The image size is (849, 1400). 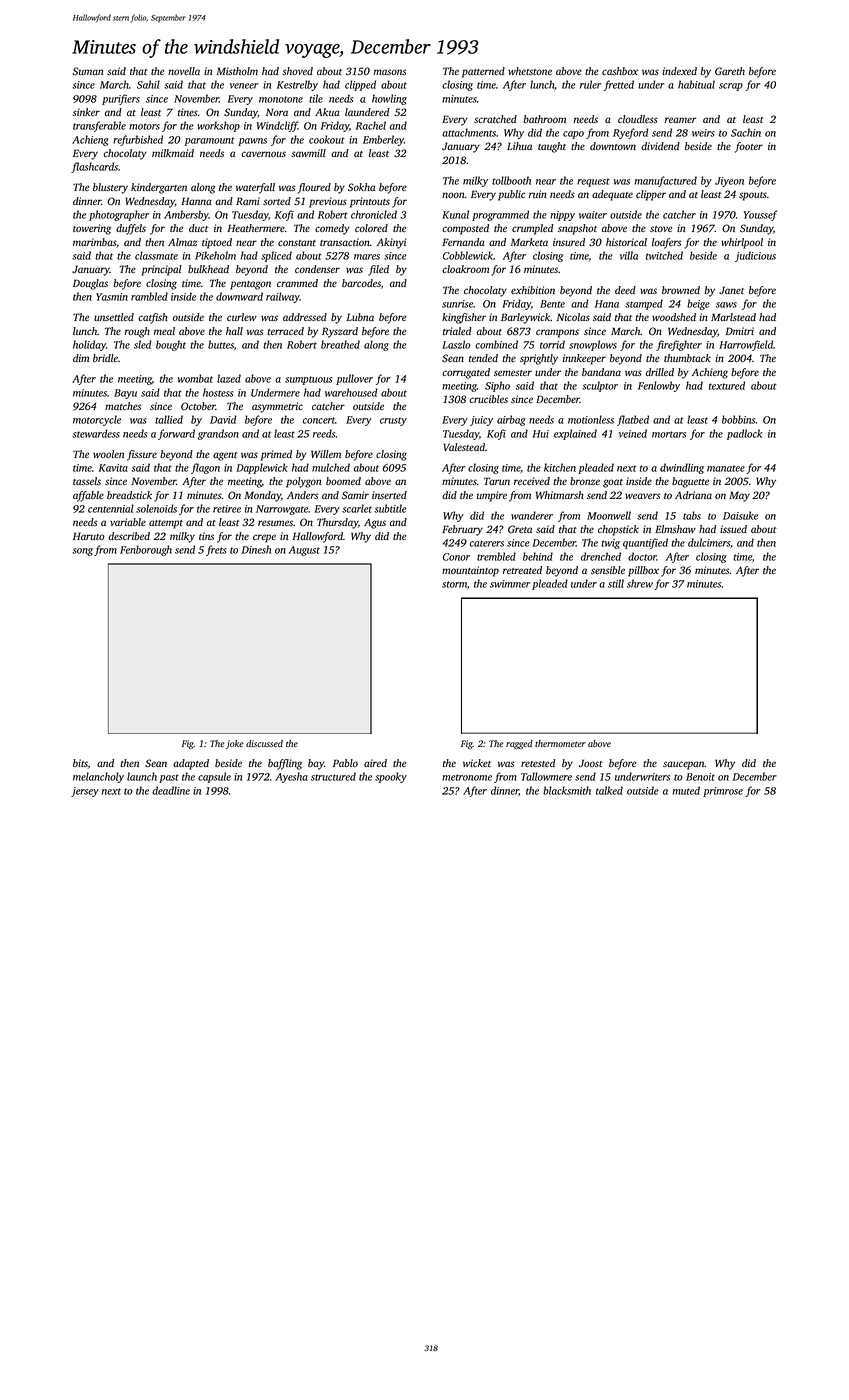 What do you see at coordinates (340, 344) in the screenshot?
I see `breathed` at bounding box center [340, 344].
